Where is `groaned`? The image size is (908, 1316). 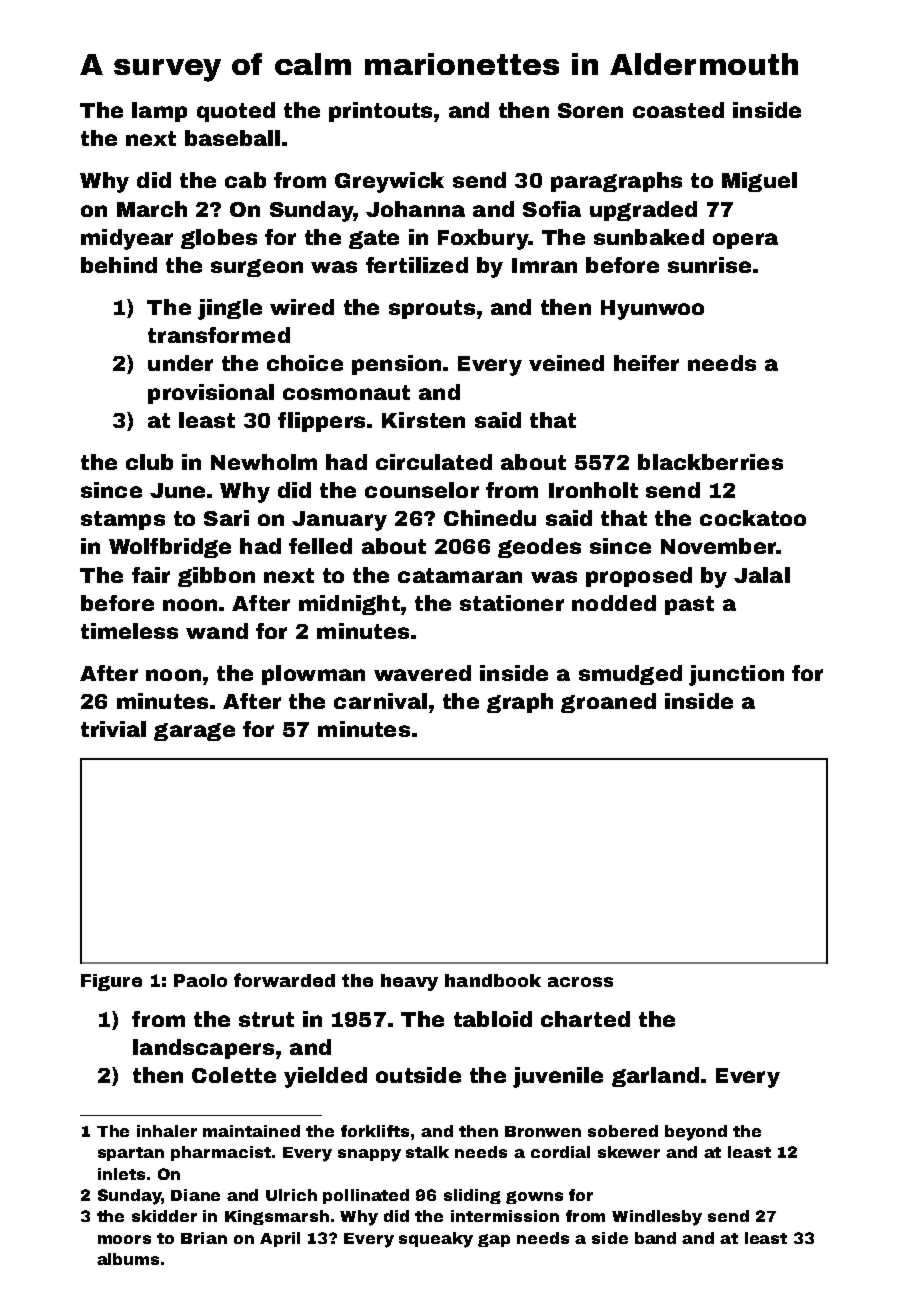 groaned is located at coordinates (608, 703).
